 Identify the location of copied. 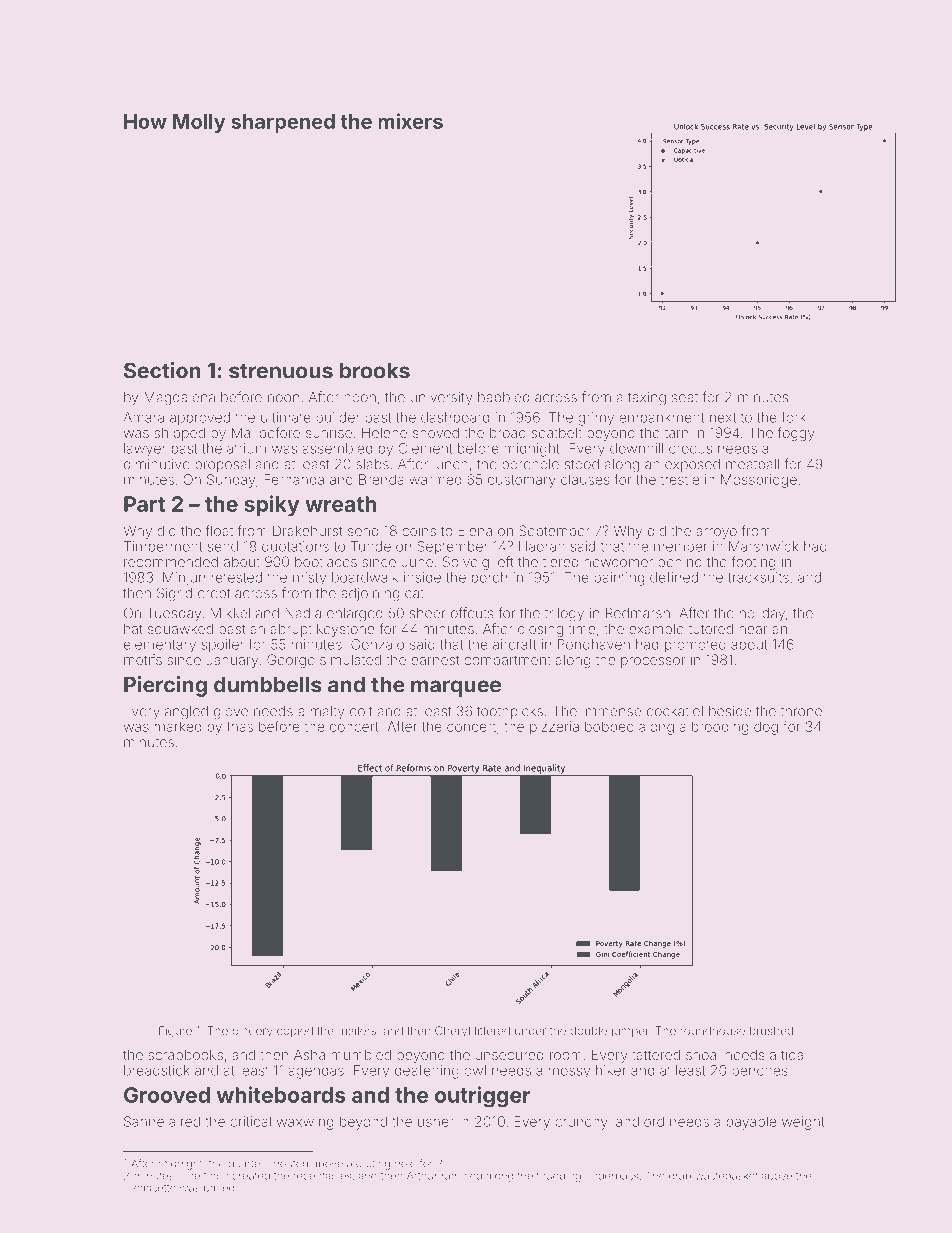
(295, 1031).
